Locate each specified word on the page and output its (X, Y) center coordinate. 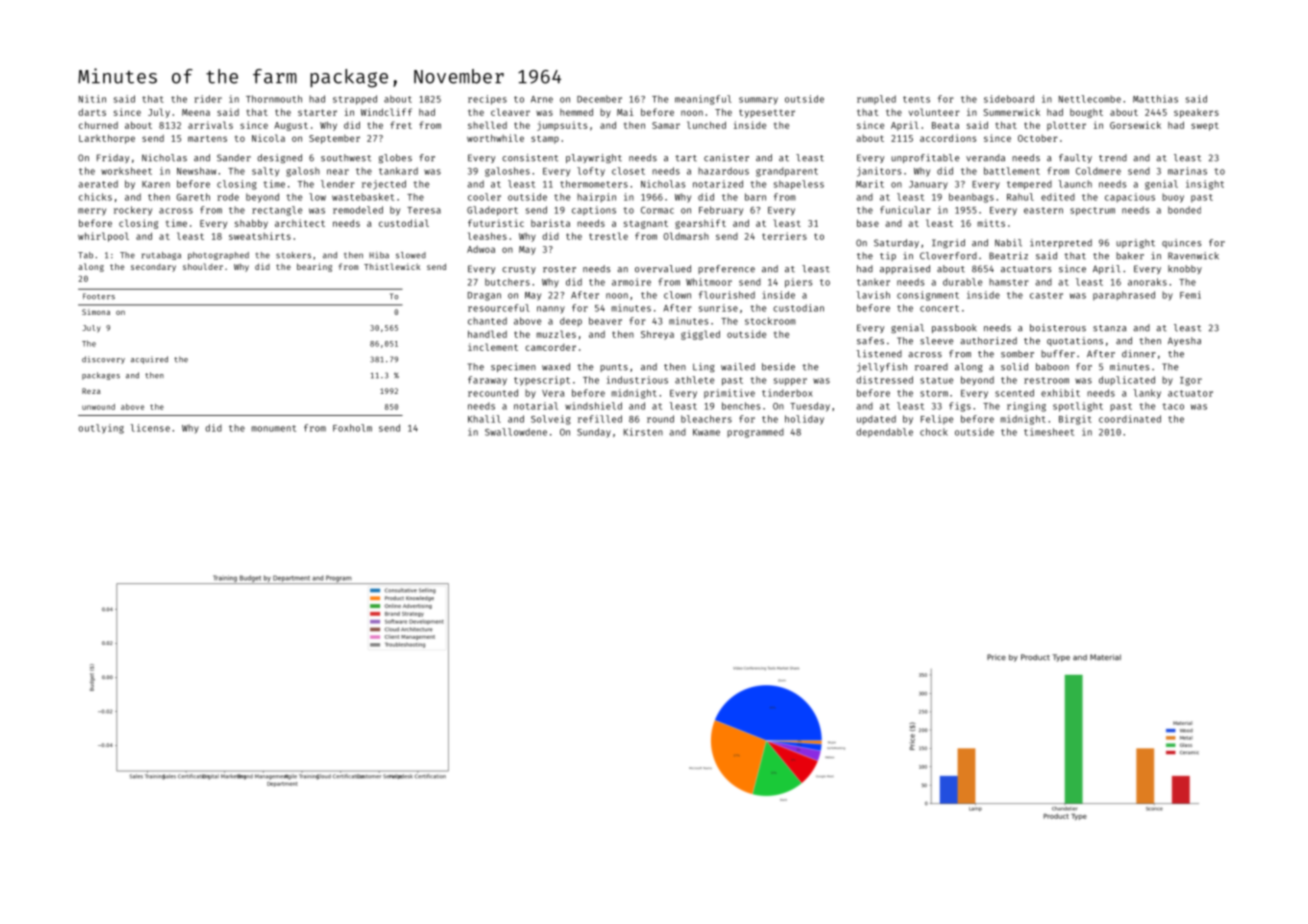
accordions (948, 138)
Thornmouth (274, 99)
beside (778, 367)
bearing (314, 267)
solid (1014, 367)
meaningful (703, 100)
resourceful (498, 308)
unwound (98, 407)
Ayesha (1184, 341)
